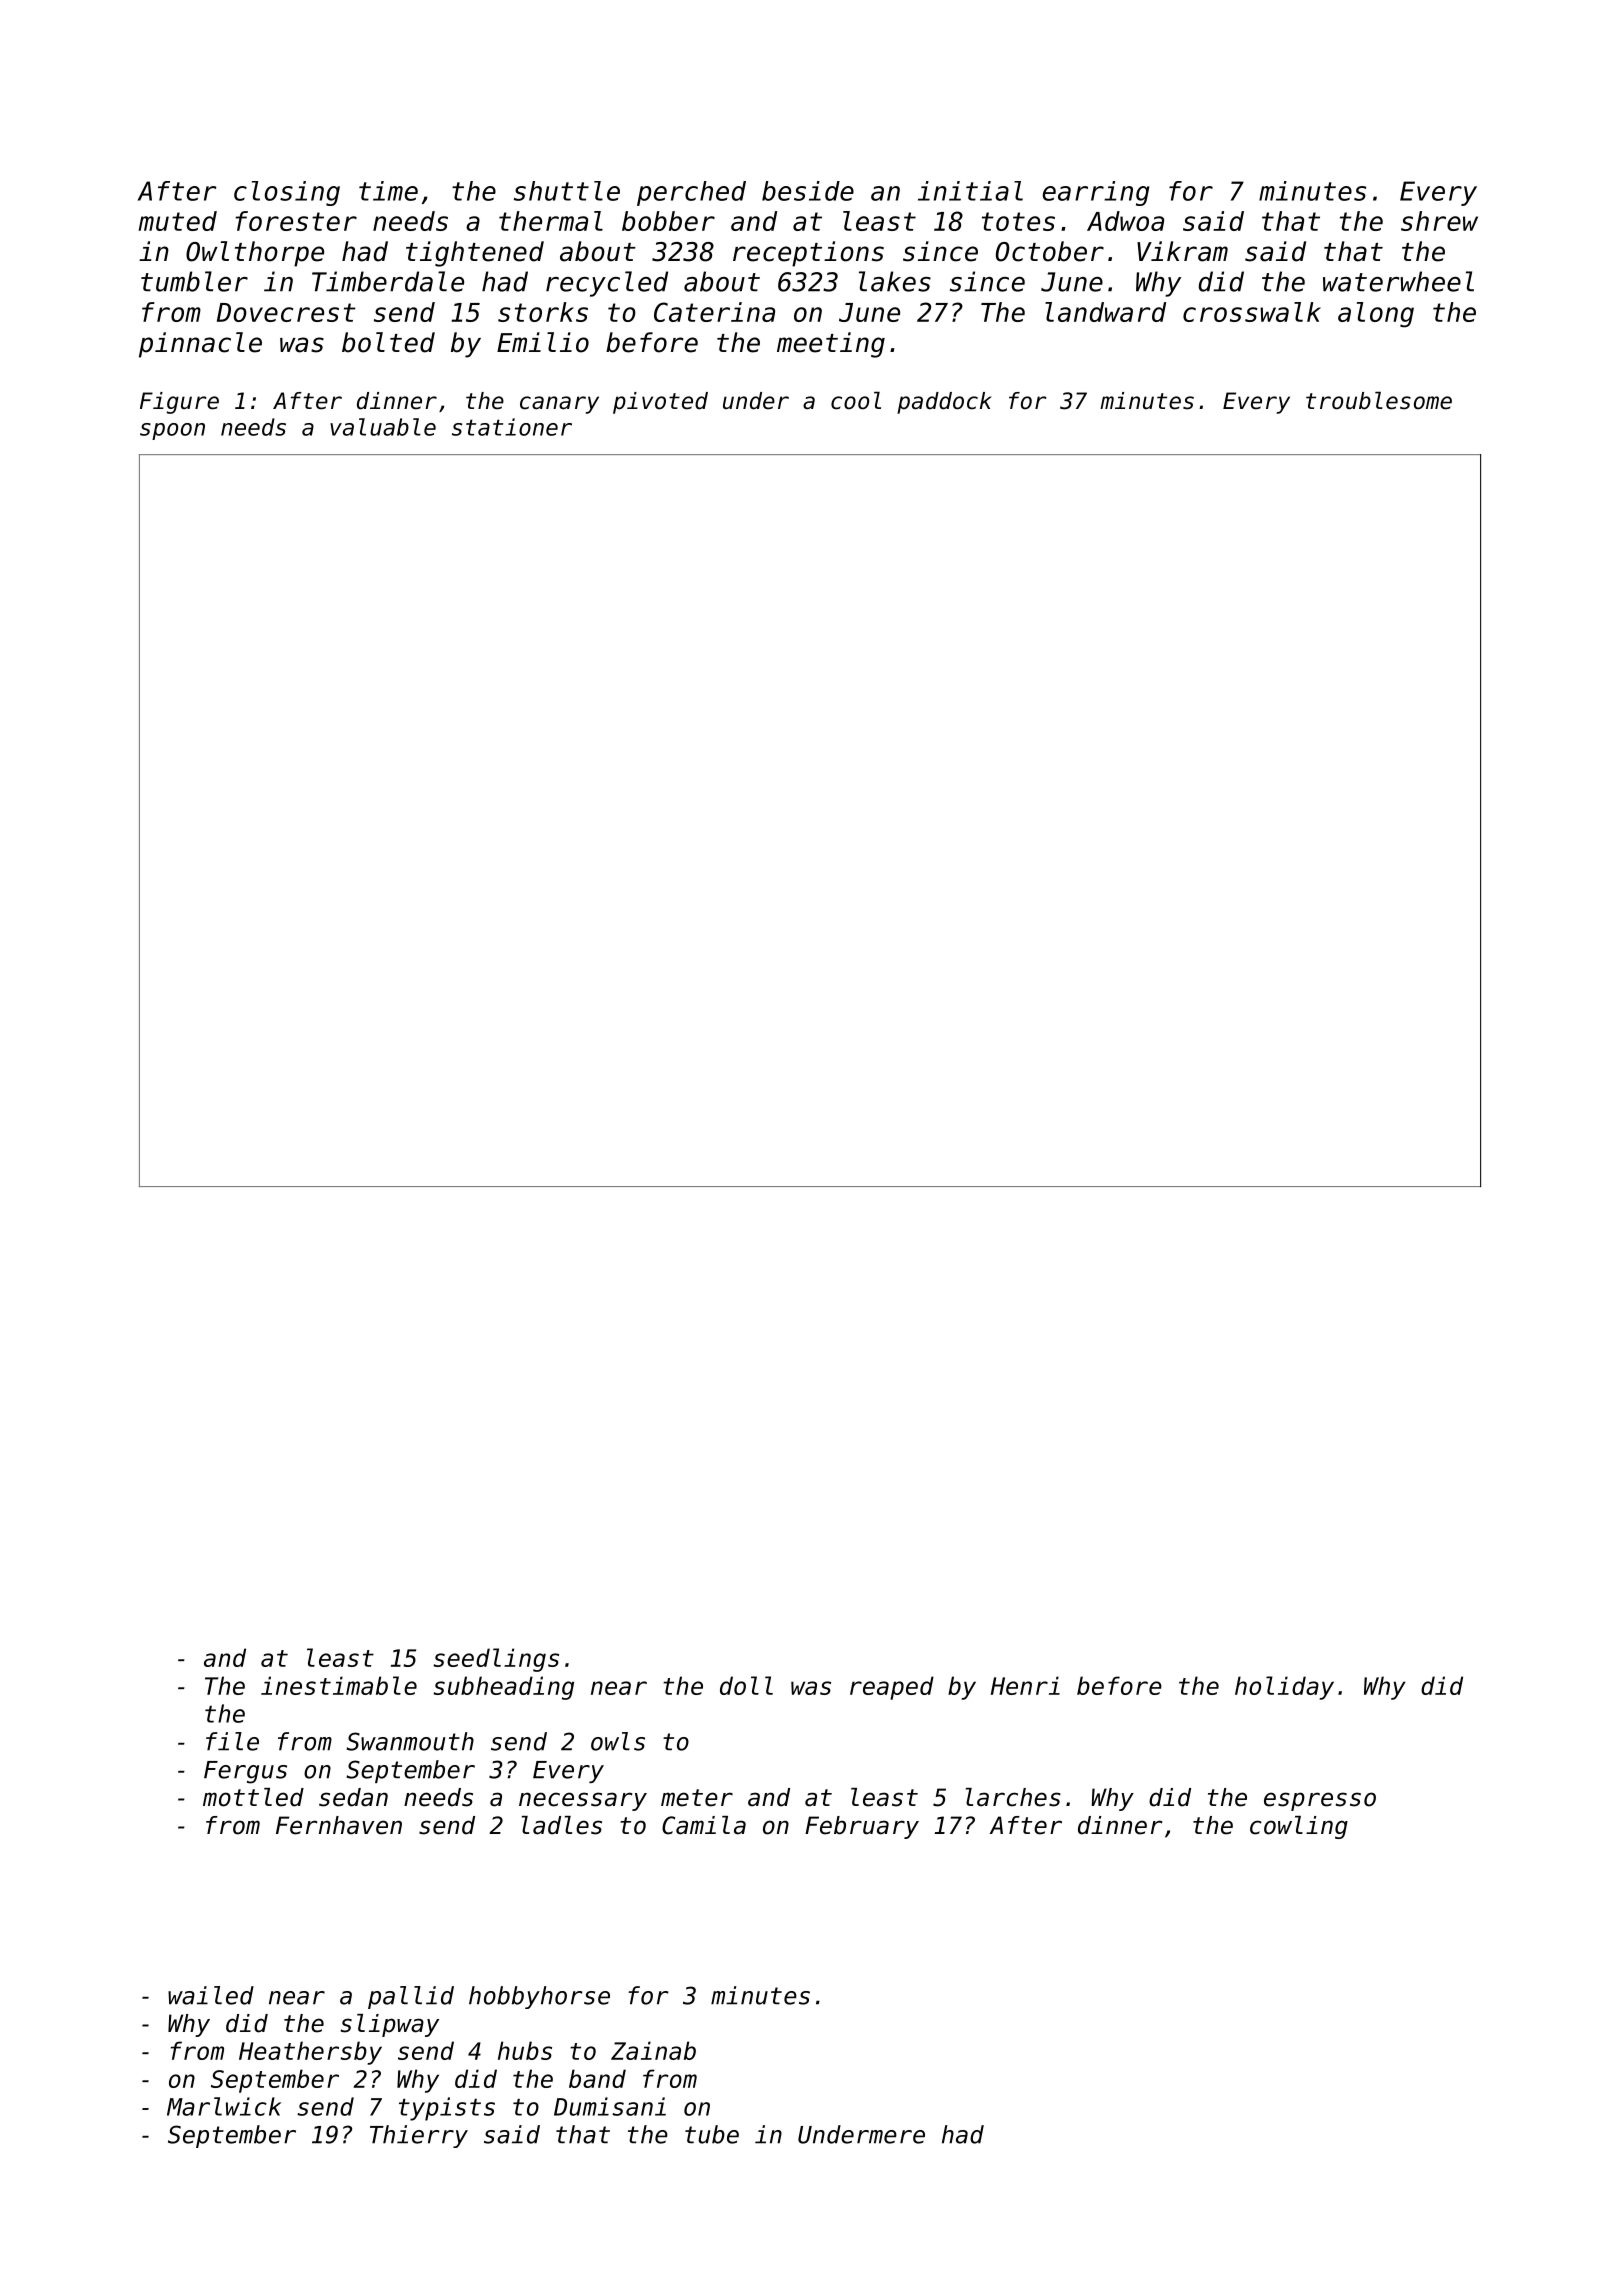  Describe the element at coordinates (892, 1688) in the screenshot. I see `reaped` at that location.
